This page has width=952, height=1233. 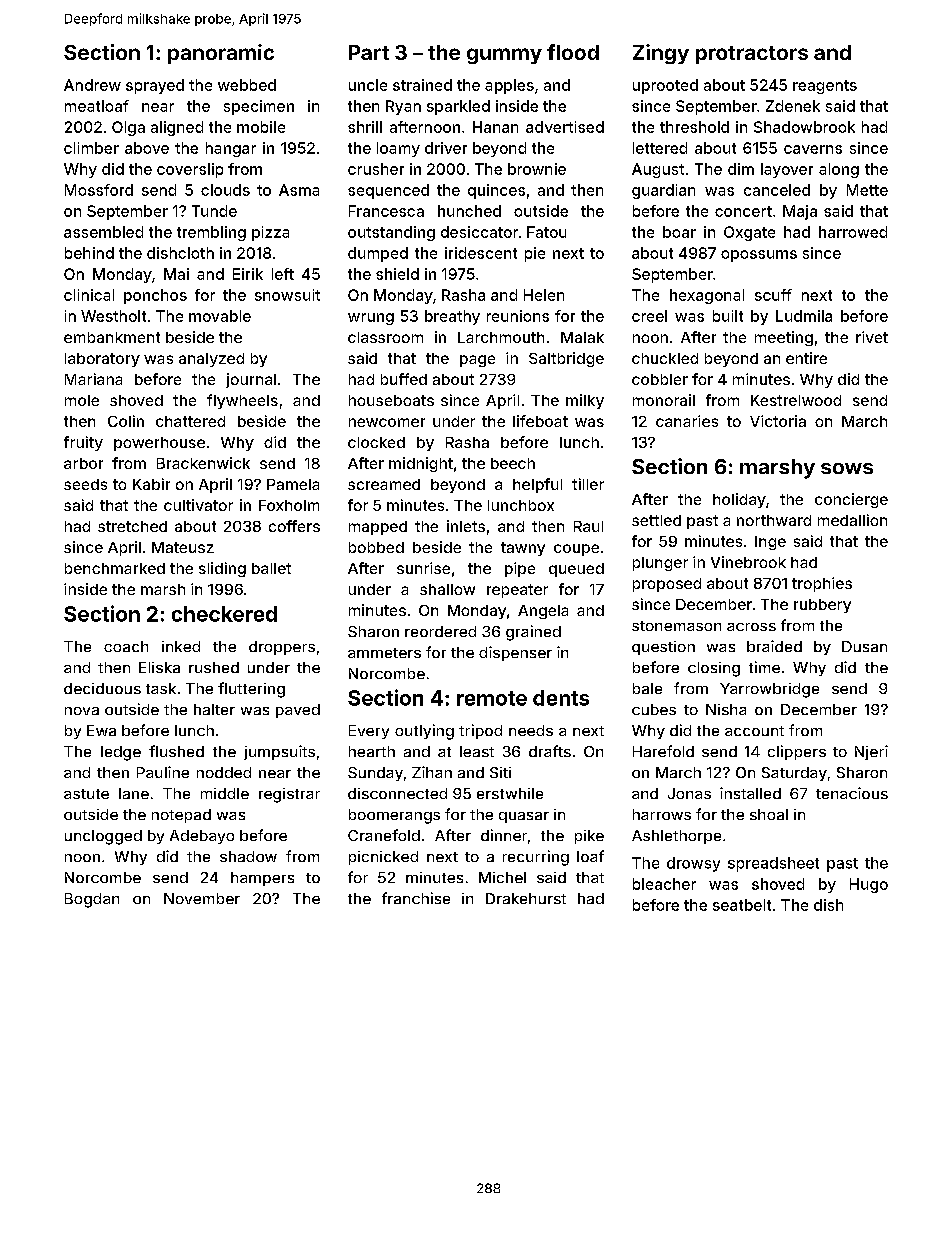 What do you see at coordinates (504, 56) in the page?
I see `gummy` at bounding box center [504, 56].
